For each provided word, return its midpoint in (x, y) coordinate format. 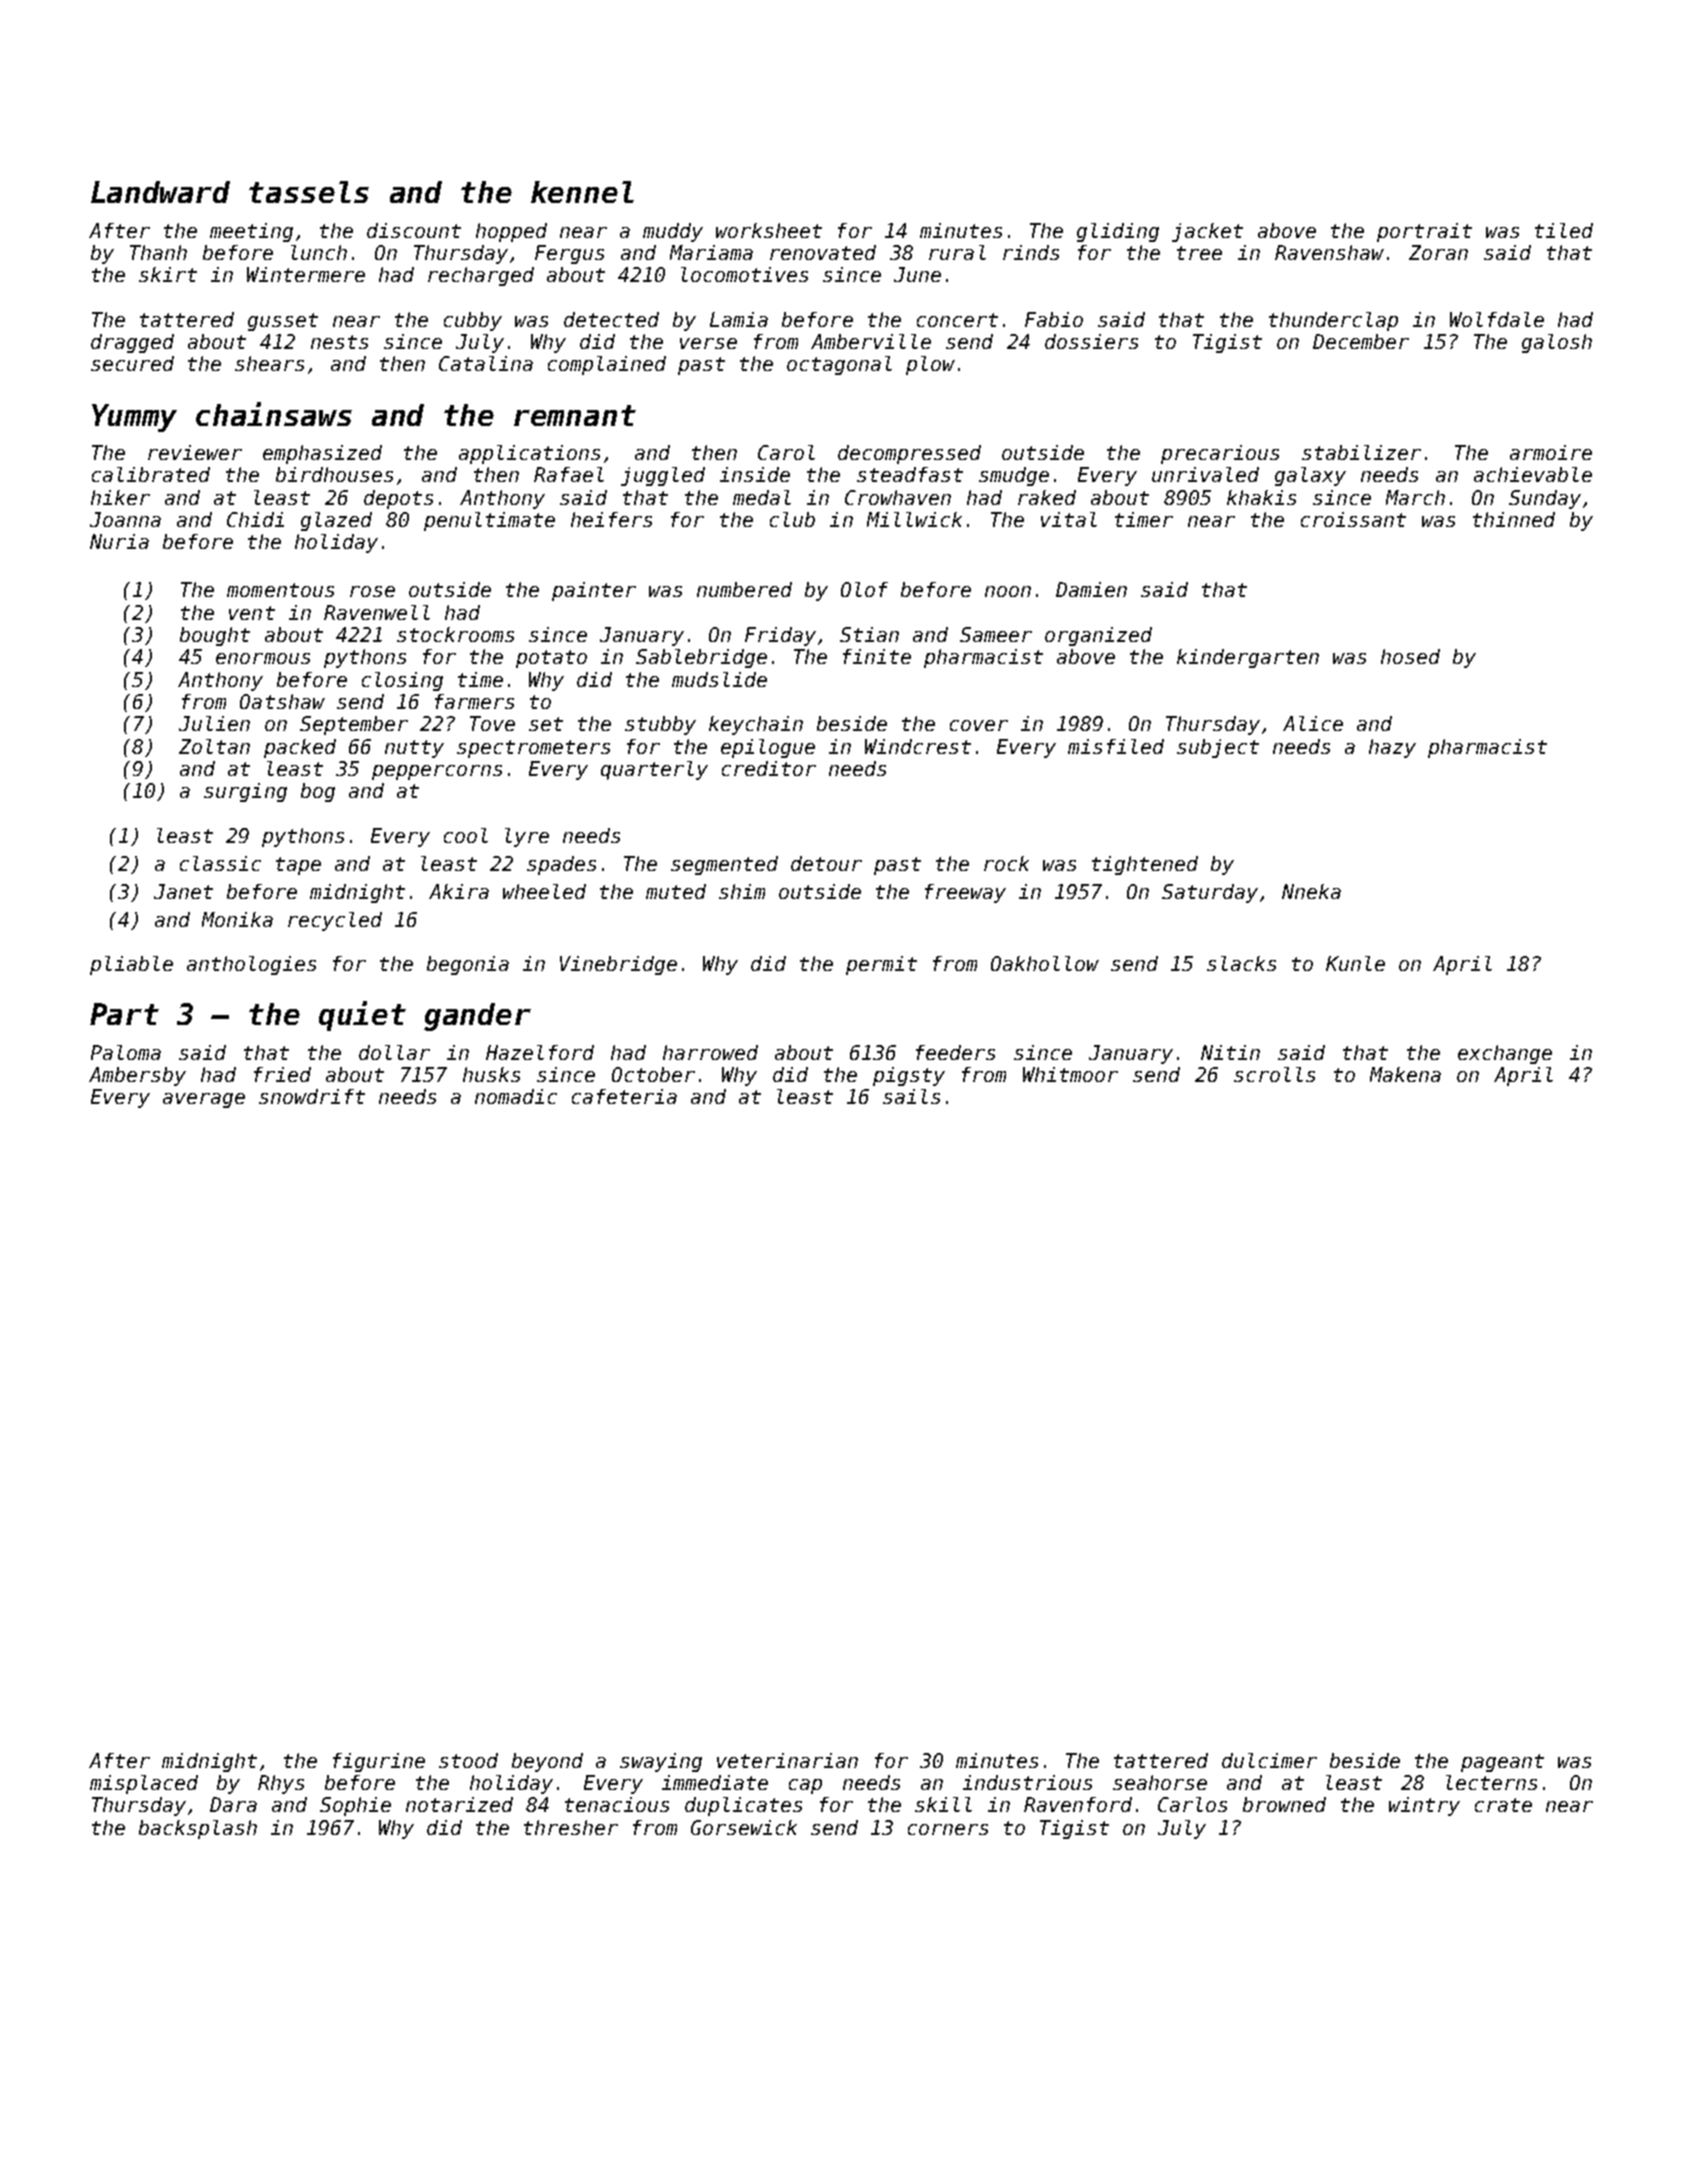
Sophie (355, 1806)
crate (1503, 1805)
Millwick (914, 519)
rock (1006, 863)
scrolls (1274, 1074)
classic (220, 863)
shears (269, 363)
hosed (1410, 656)
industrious (1027, 1782)
